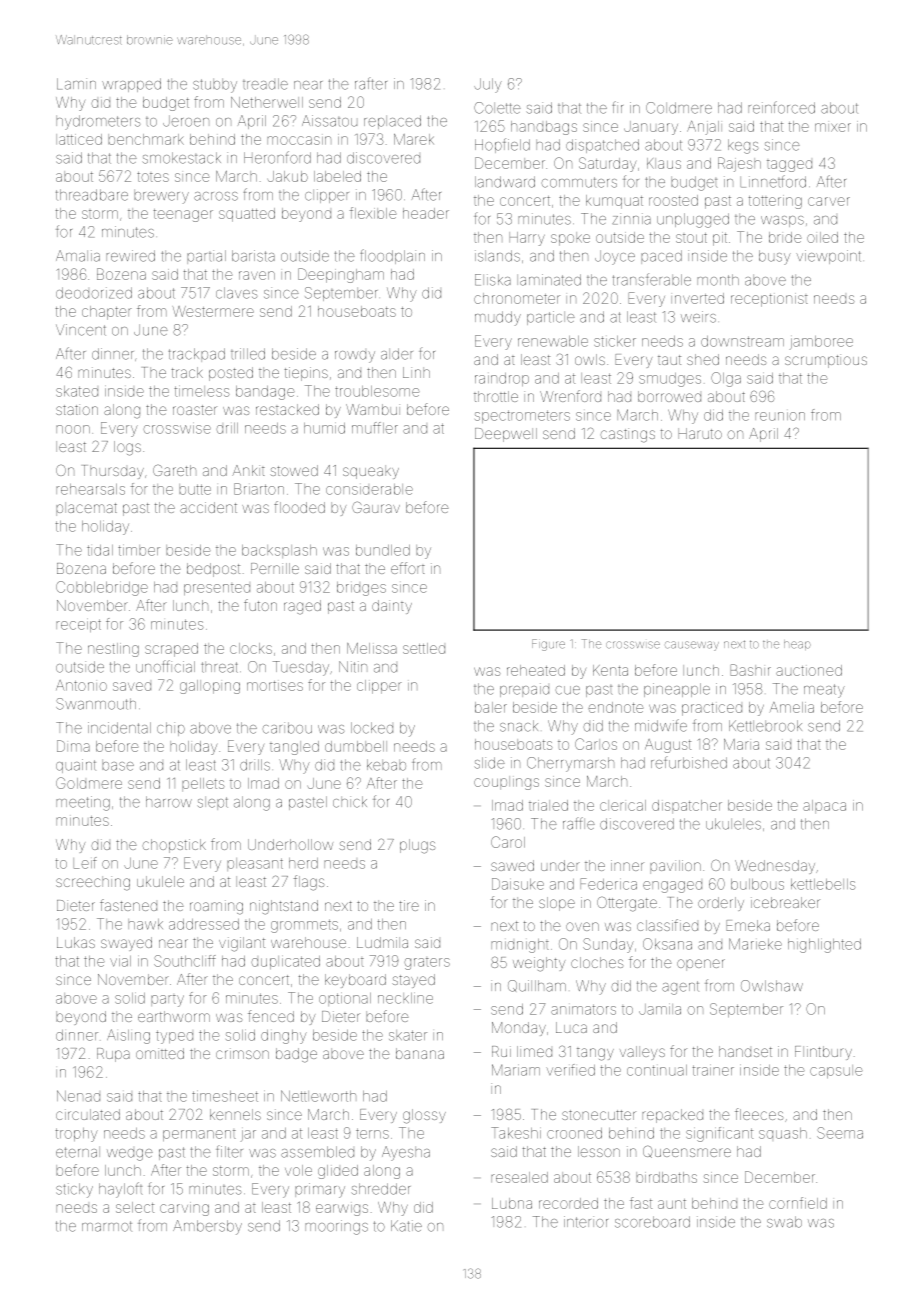 This document has width=924, height=1314. I want to click on Nettleworth, so click(318, 1096).
